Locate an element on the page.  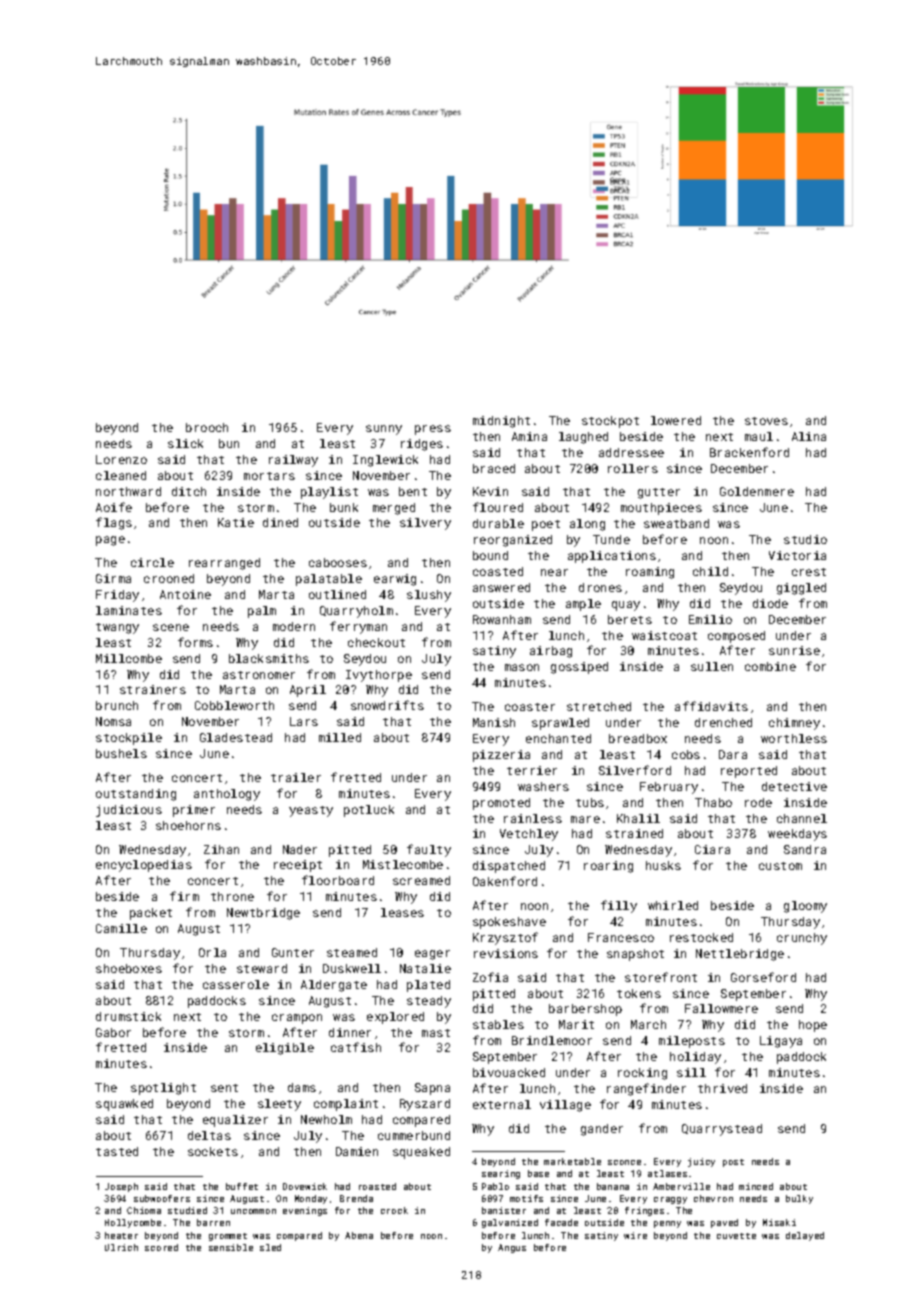
throne is located at coordinates (232, 896).
